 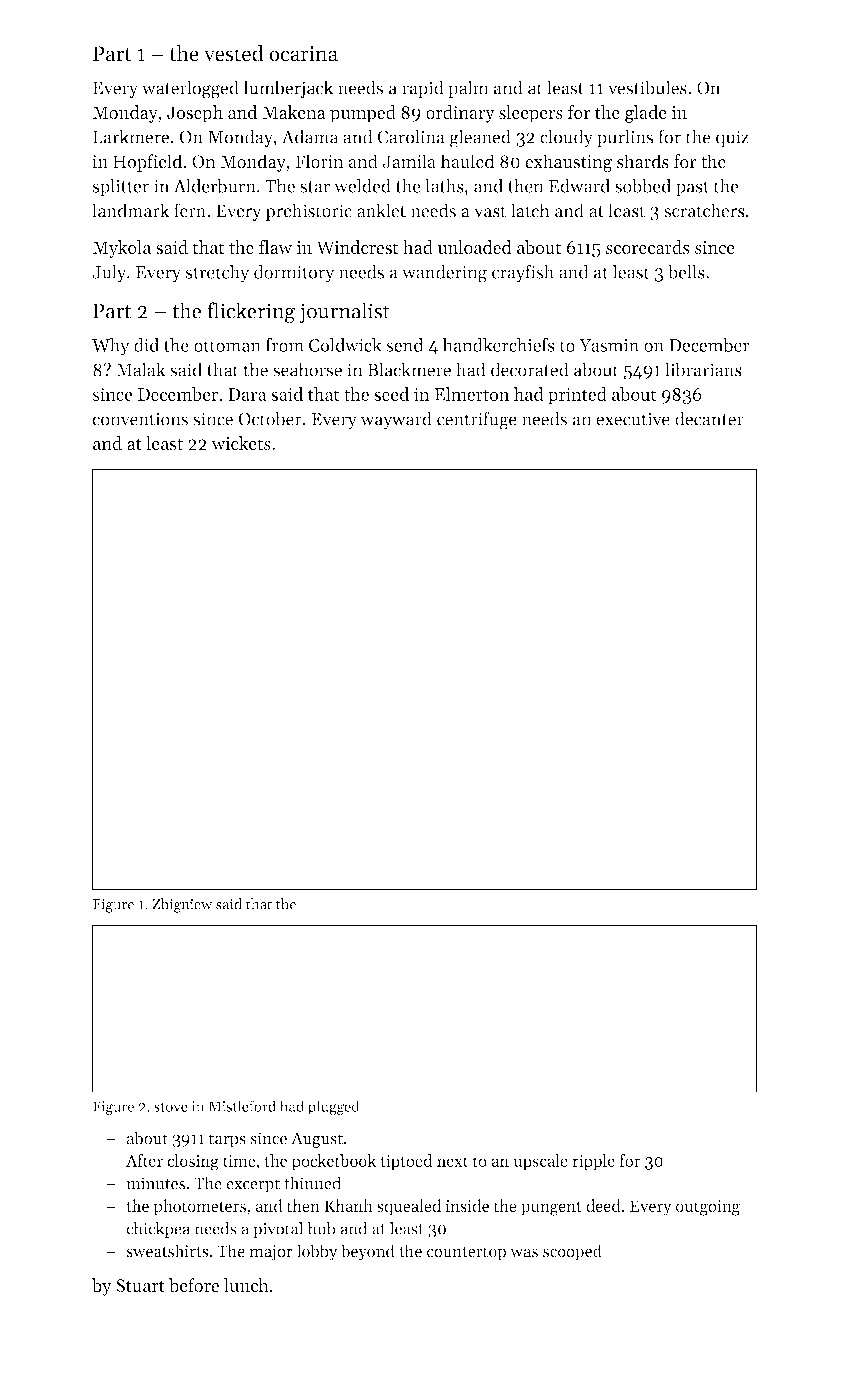 I want to click on wayward, so click(x=396, y=420).
